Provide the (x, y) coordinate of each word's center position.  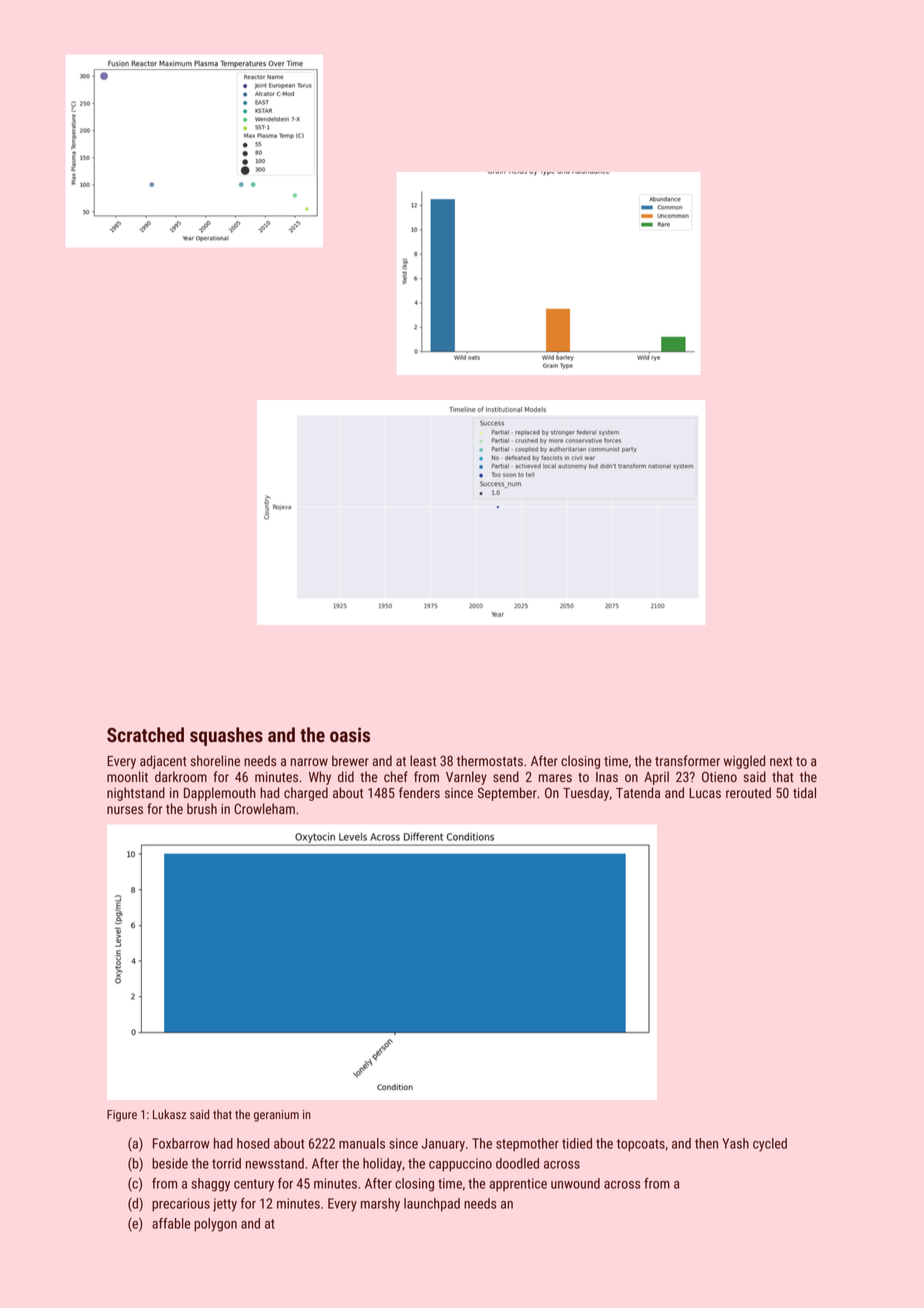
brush (202, 808)
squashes (226, 736)
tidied (577, 1143)
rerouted (748, 792)
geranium (276, 1116)
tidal (804, 792)
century (254, 1185)
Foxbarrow (181, 1143)
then (706, 1143)
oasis (350, 735)
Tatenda (638, 792)
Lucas (705, 793)
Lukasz (169, 1114)
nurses (125, 810)
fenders (419, 792)
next (781, 761)
